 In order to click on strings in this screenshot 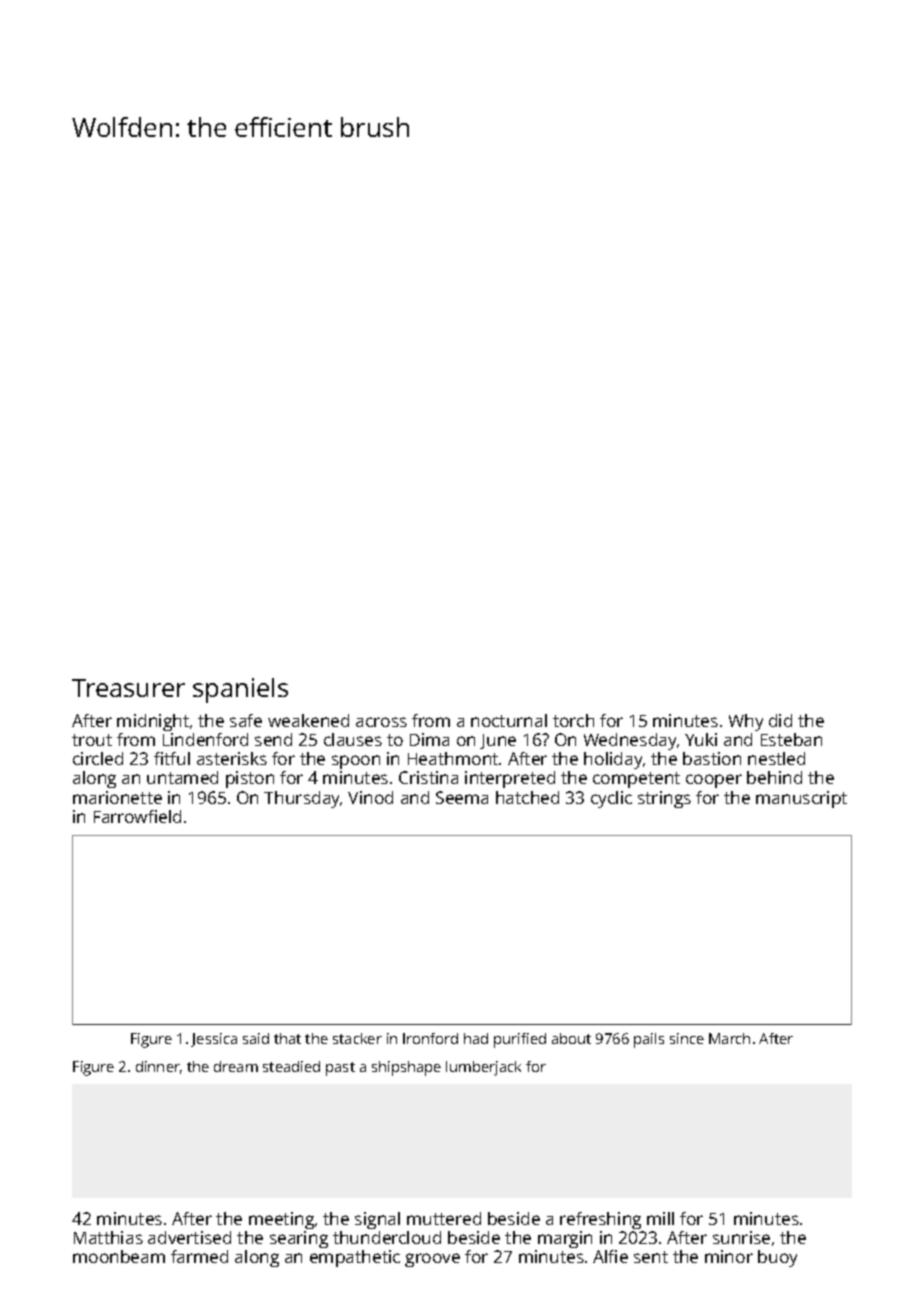, I will do `click(664, 799)`.
